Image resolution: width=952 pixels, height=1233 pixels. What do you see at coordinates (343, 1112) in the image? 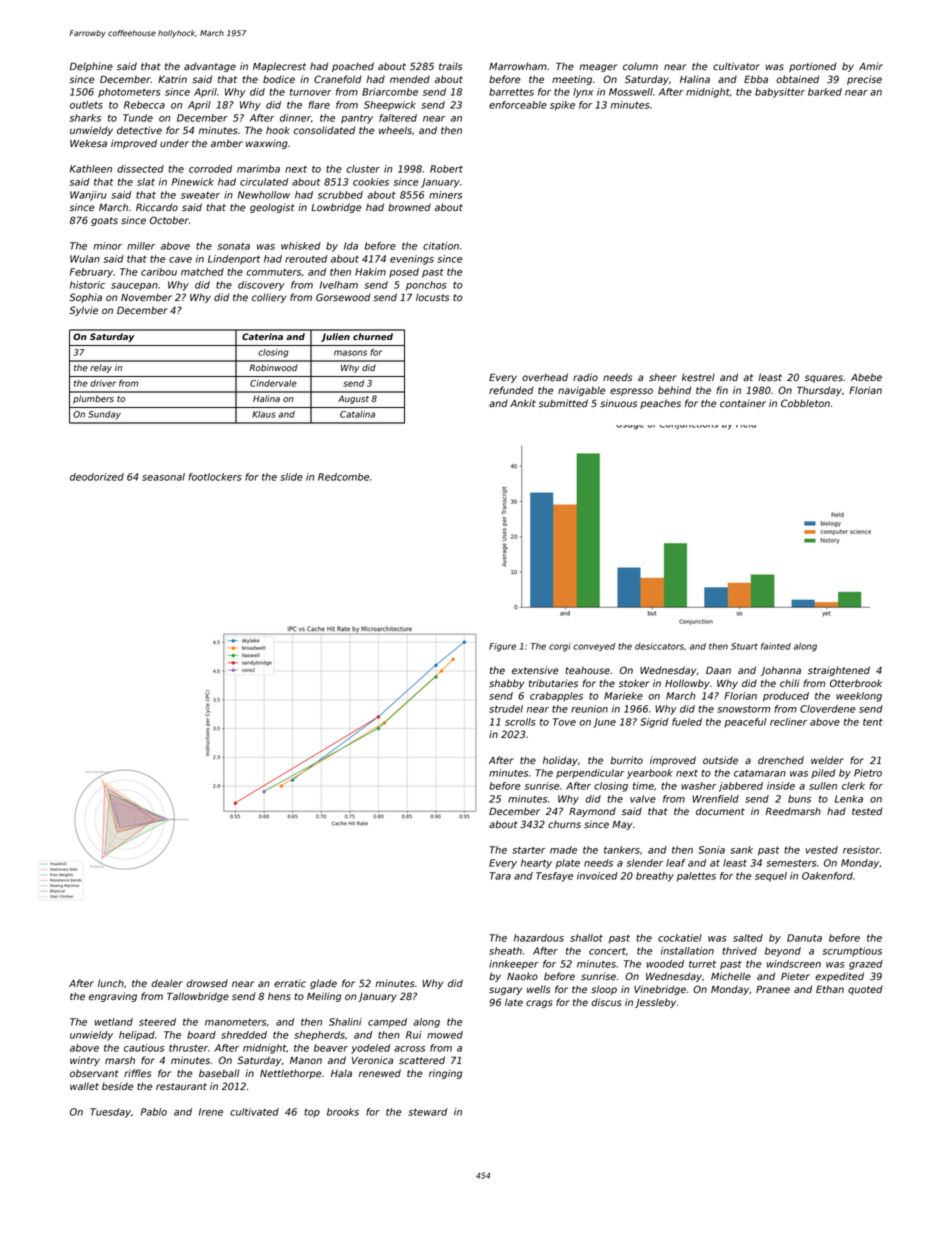
I see `brooks` at bounding box center [343, 1112].
